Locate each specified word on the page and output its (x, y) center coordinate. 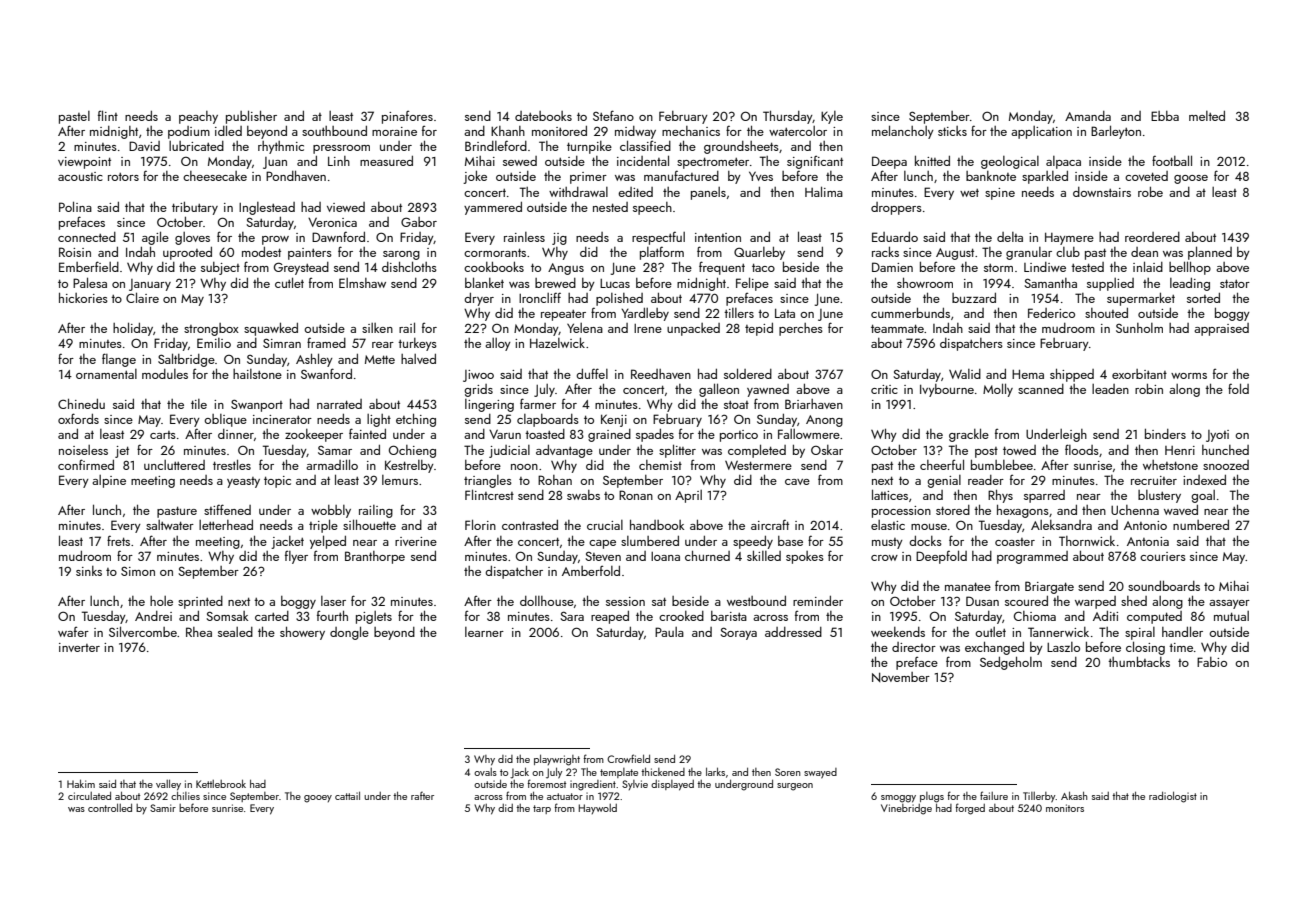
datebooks (543, 116)
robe (1150, 192)
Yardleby (645, 314)
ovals (485, 772)
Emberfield (89, 266)
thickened (663, 772)
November (901, 677)
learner (484, 632)
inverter (79, 647)
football (1172, 160)
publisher (251, 117)
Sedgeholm (1011, 663)
